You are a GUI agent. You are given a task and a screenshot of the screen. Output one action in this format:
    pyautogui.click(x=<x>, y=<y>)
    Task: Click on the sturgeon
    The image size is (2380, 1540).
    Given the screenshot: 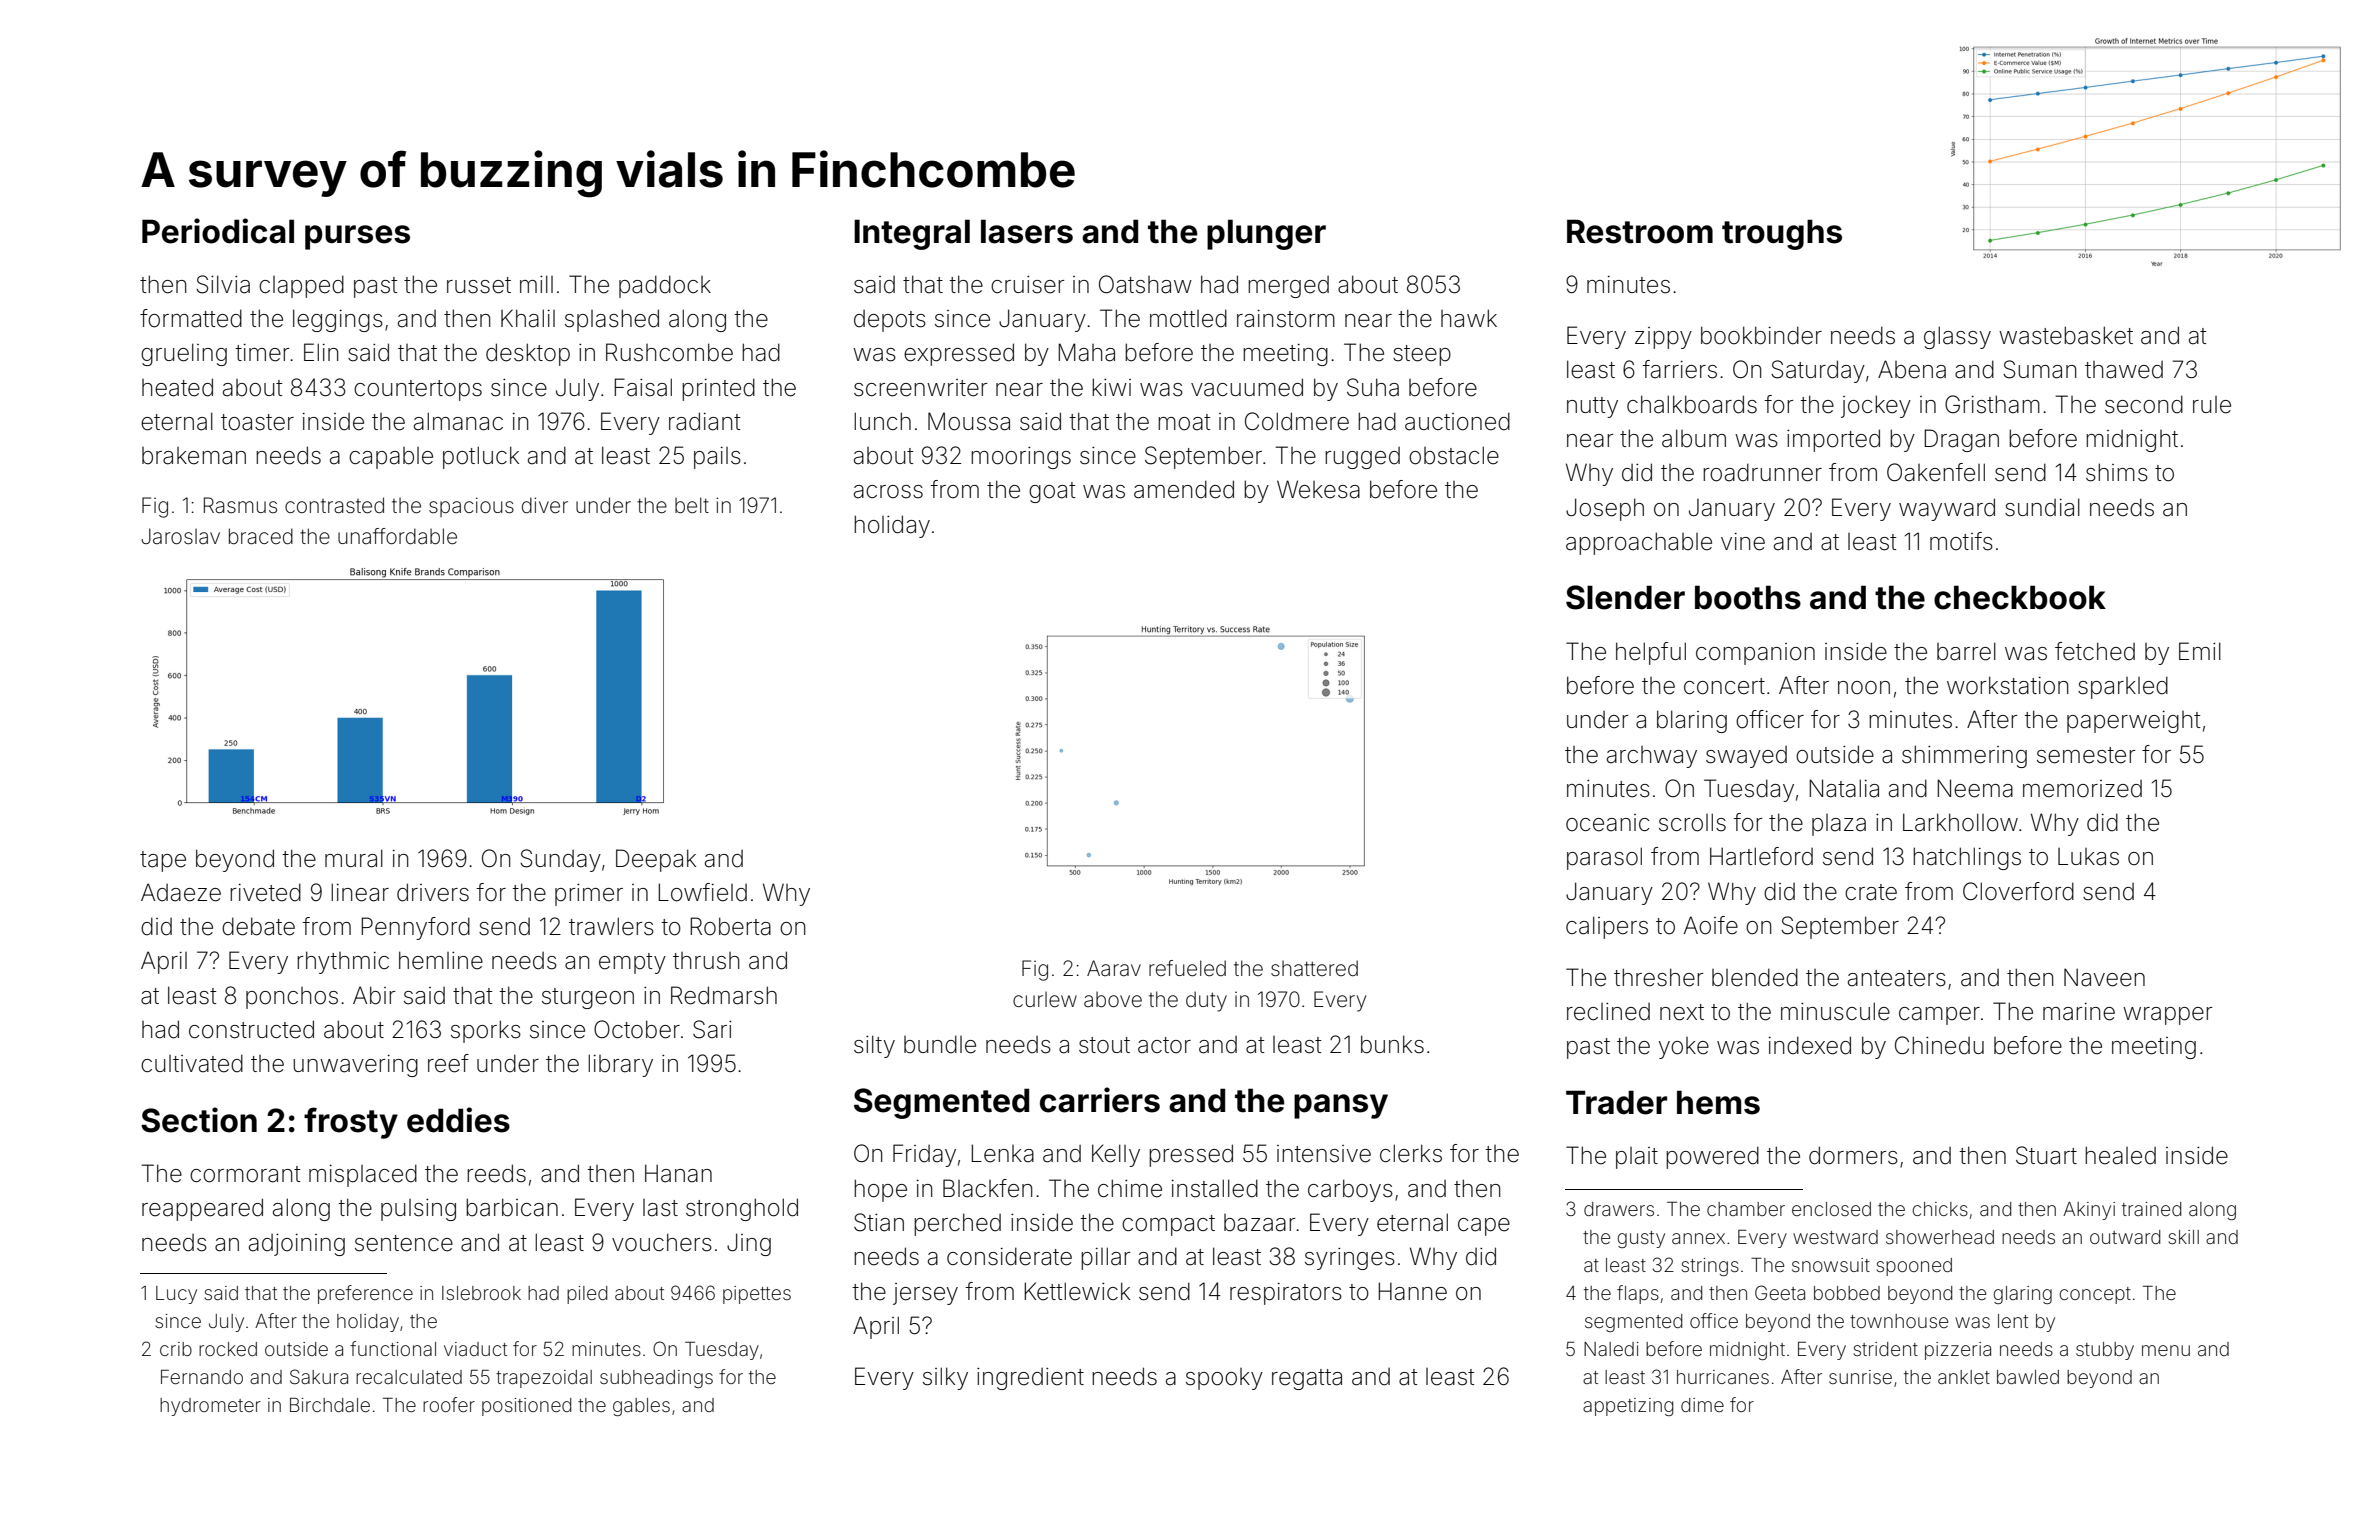 What is the action you would take?
    pyautogui.click(x=588, y=998)
